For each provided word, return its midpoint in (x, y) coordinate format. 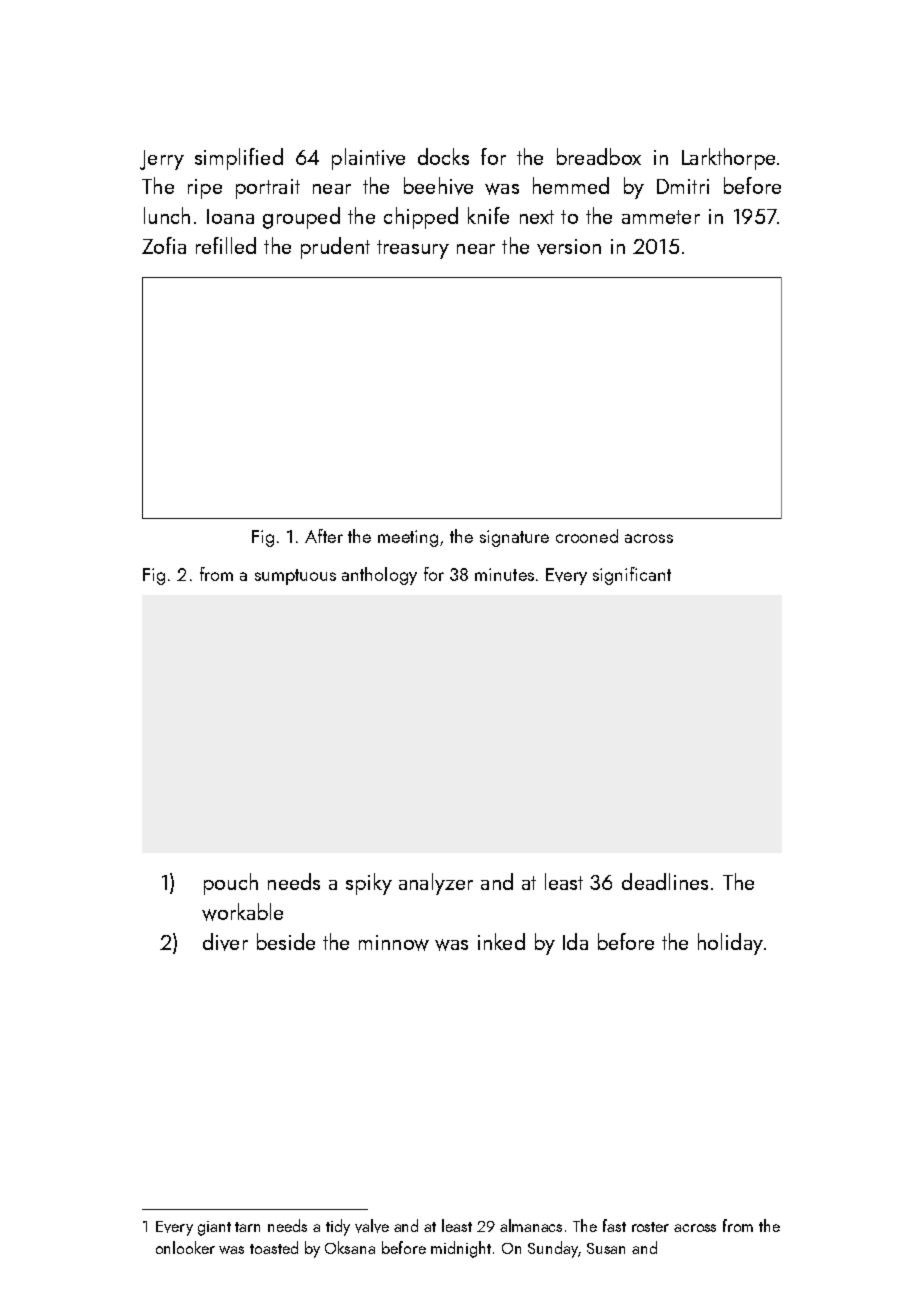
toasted (274, 1247)
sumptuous (295, 577)
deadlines (665, 881)
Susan (606, 1248)
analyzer (436, 884)
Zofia (164, 245)
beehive (438, 186)
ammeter (661, 217)
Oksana (350, 1247)
